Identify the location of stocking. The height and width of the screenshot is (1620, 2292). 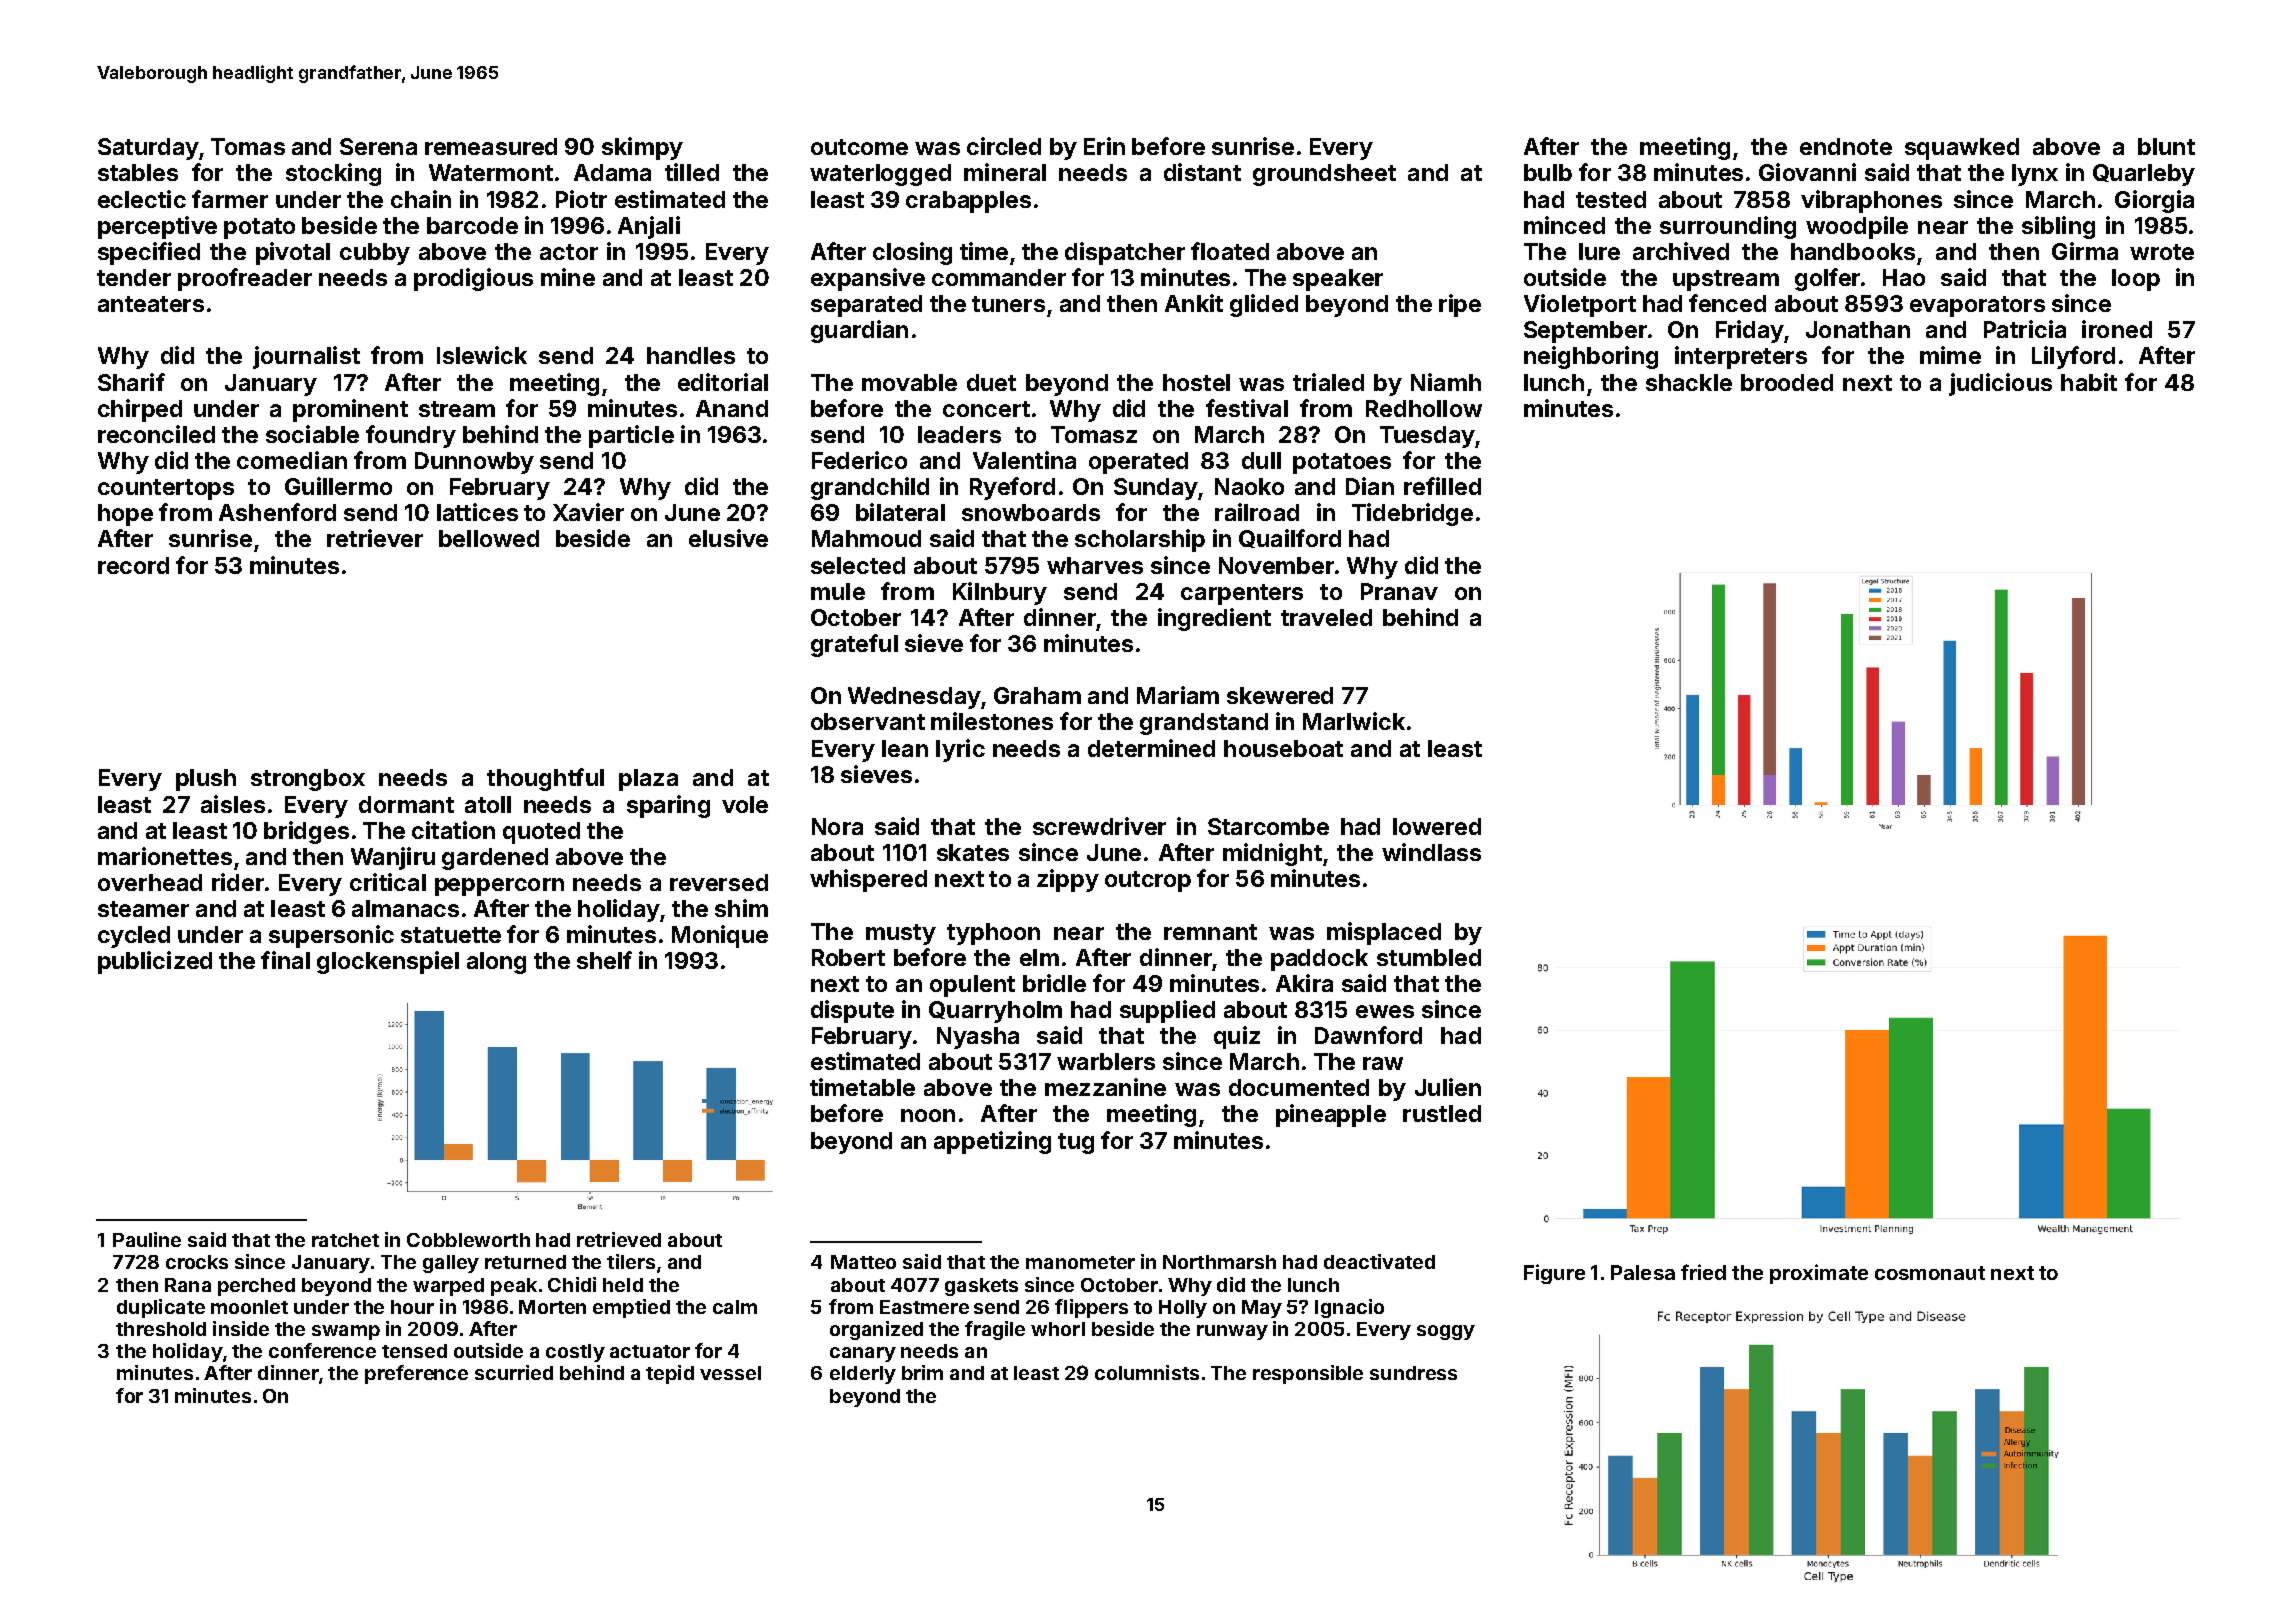
(333, 174).
